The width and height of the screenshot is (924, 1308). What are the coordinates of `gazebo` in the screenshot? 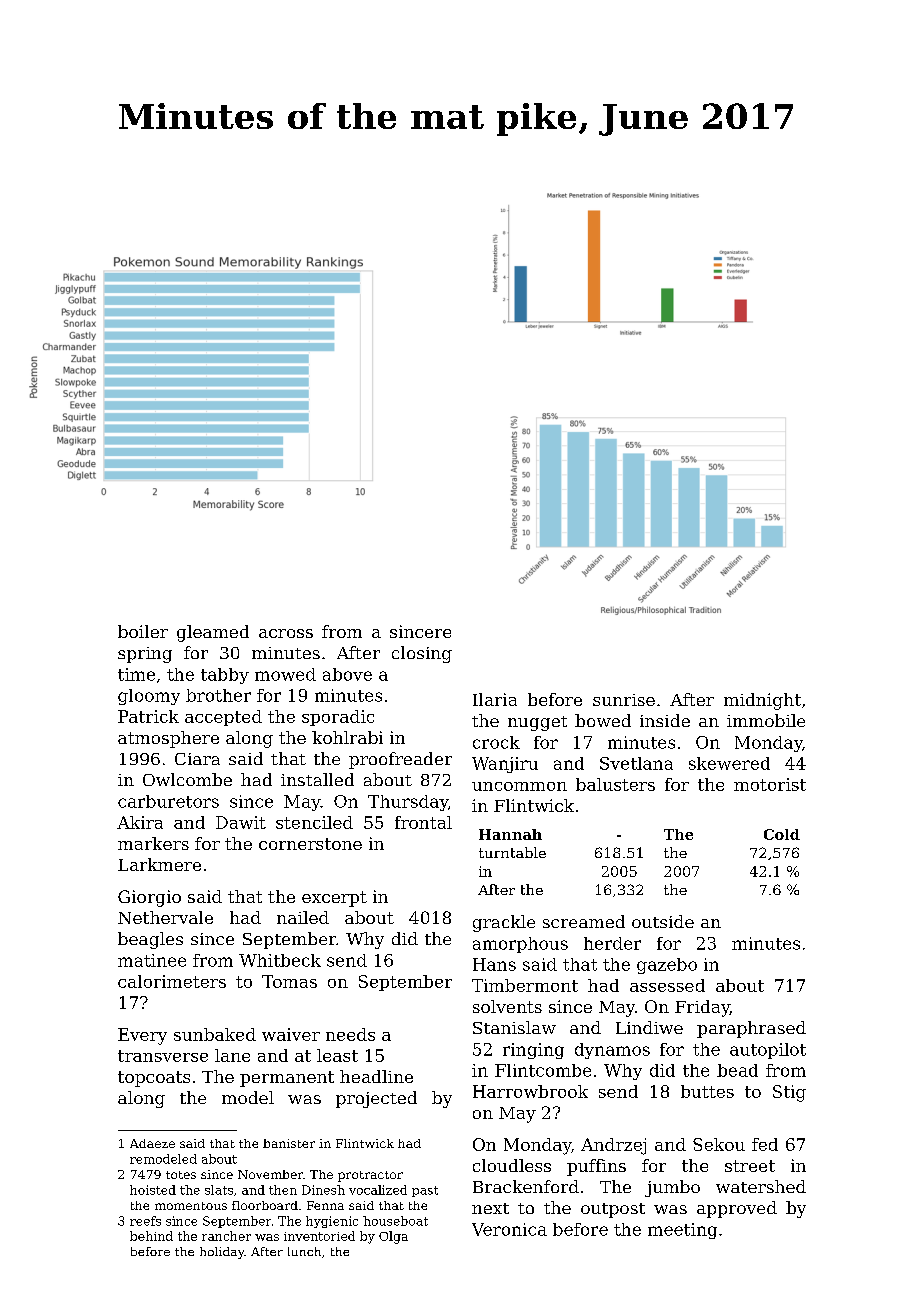 It's located at (667, 966).
